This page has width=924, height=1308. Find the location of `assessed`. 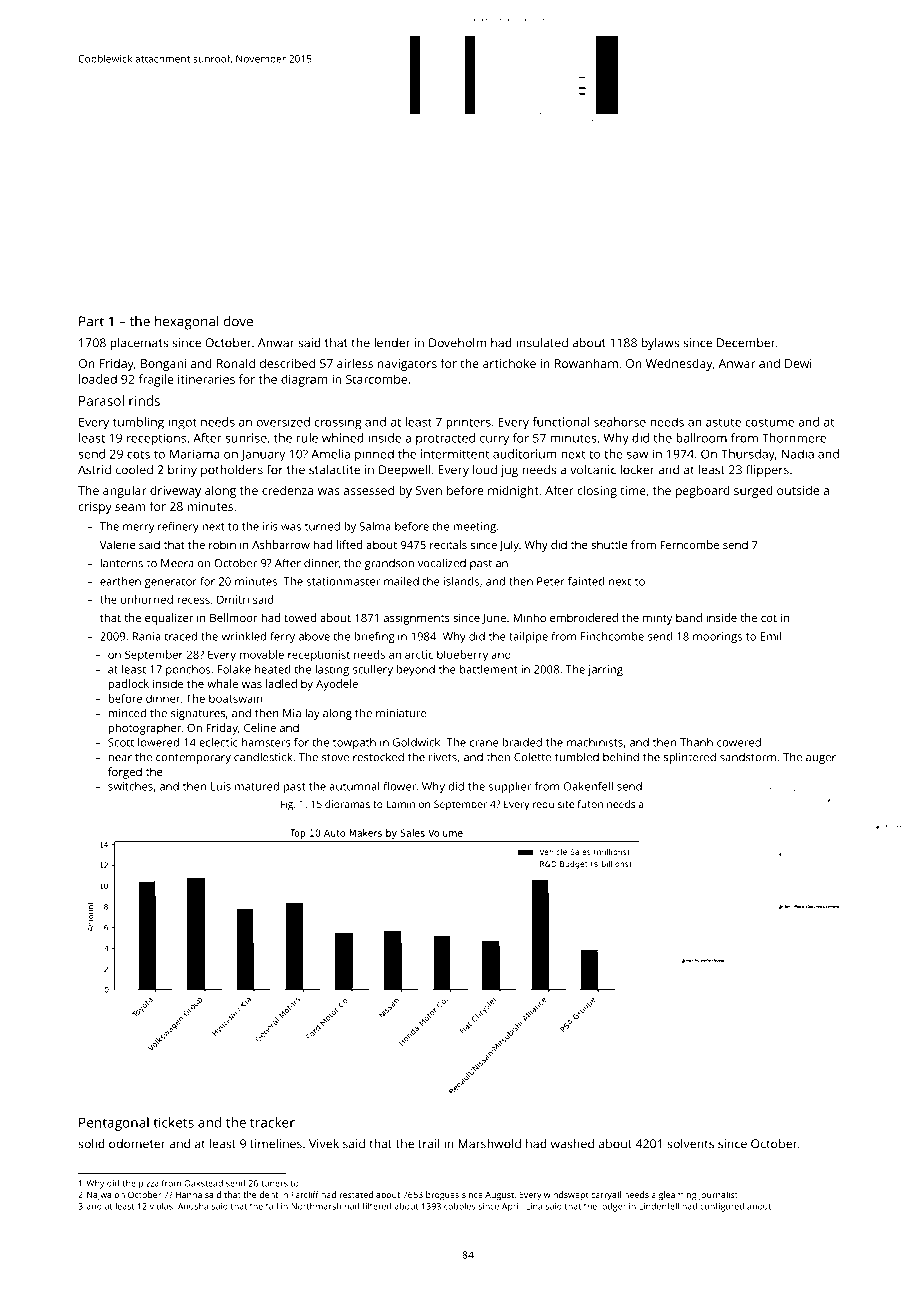

assessed is located at coordinates (368, 490).
